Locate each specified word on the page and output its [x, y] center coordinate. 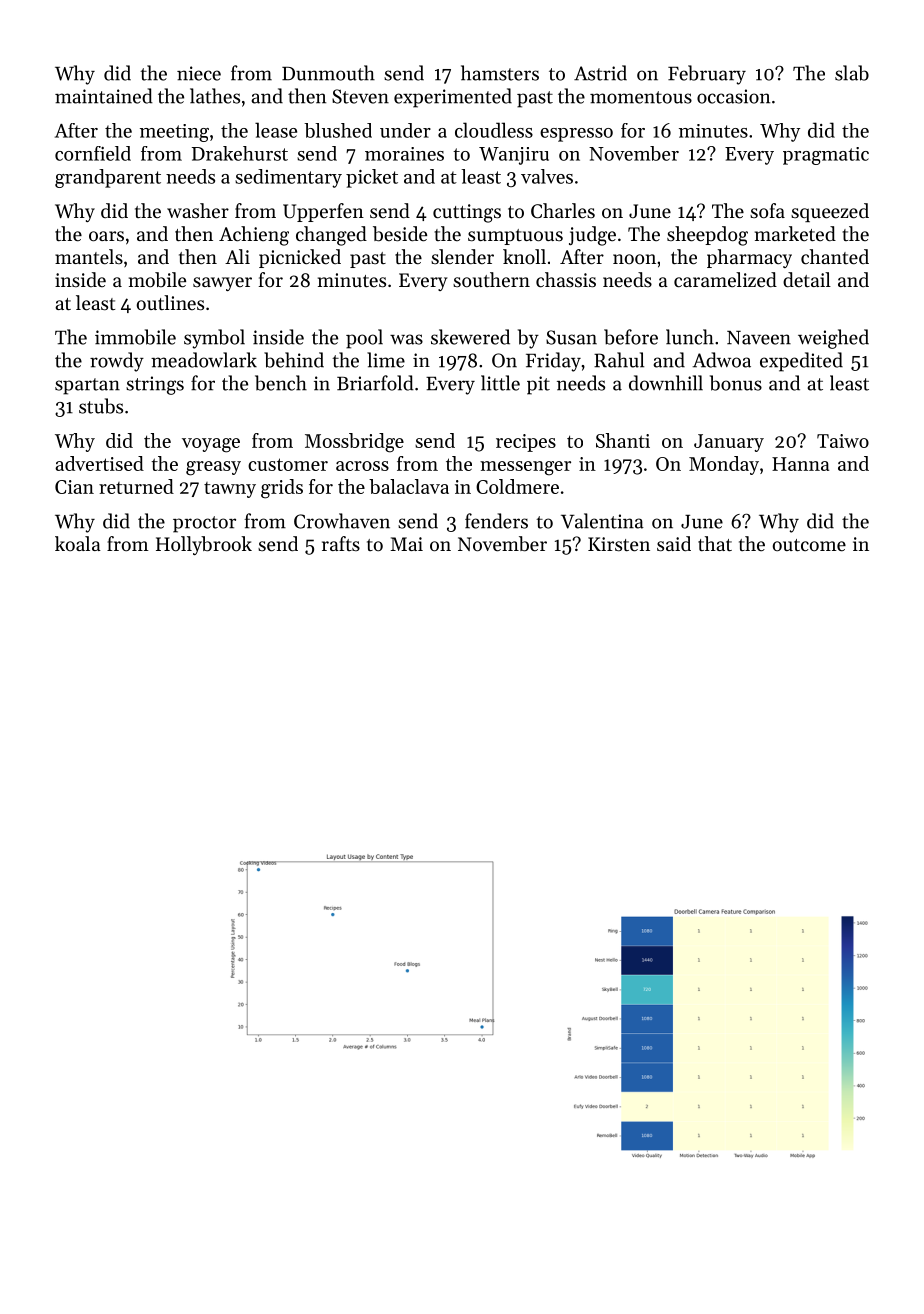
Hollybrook [204, 545]
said [674, 544]
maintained [104, 96]
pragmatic [826, 156]
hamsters [500, 73]
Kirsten [619, 544]
